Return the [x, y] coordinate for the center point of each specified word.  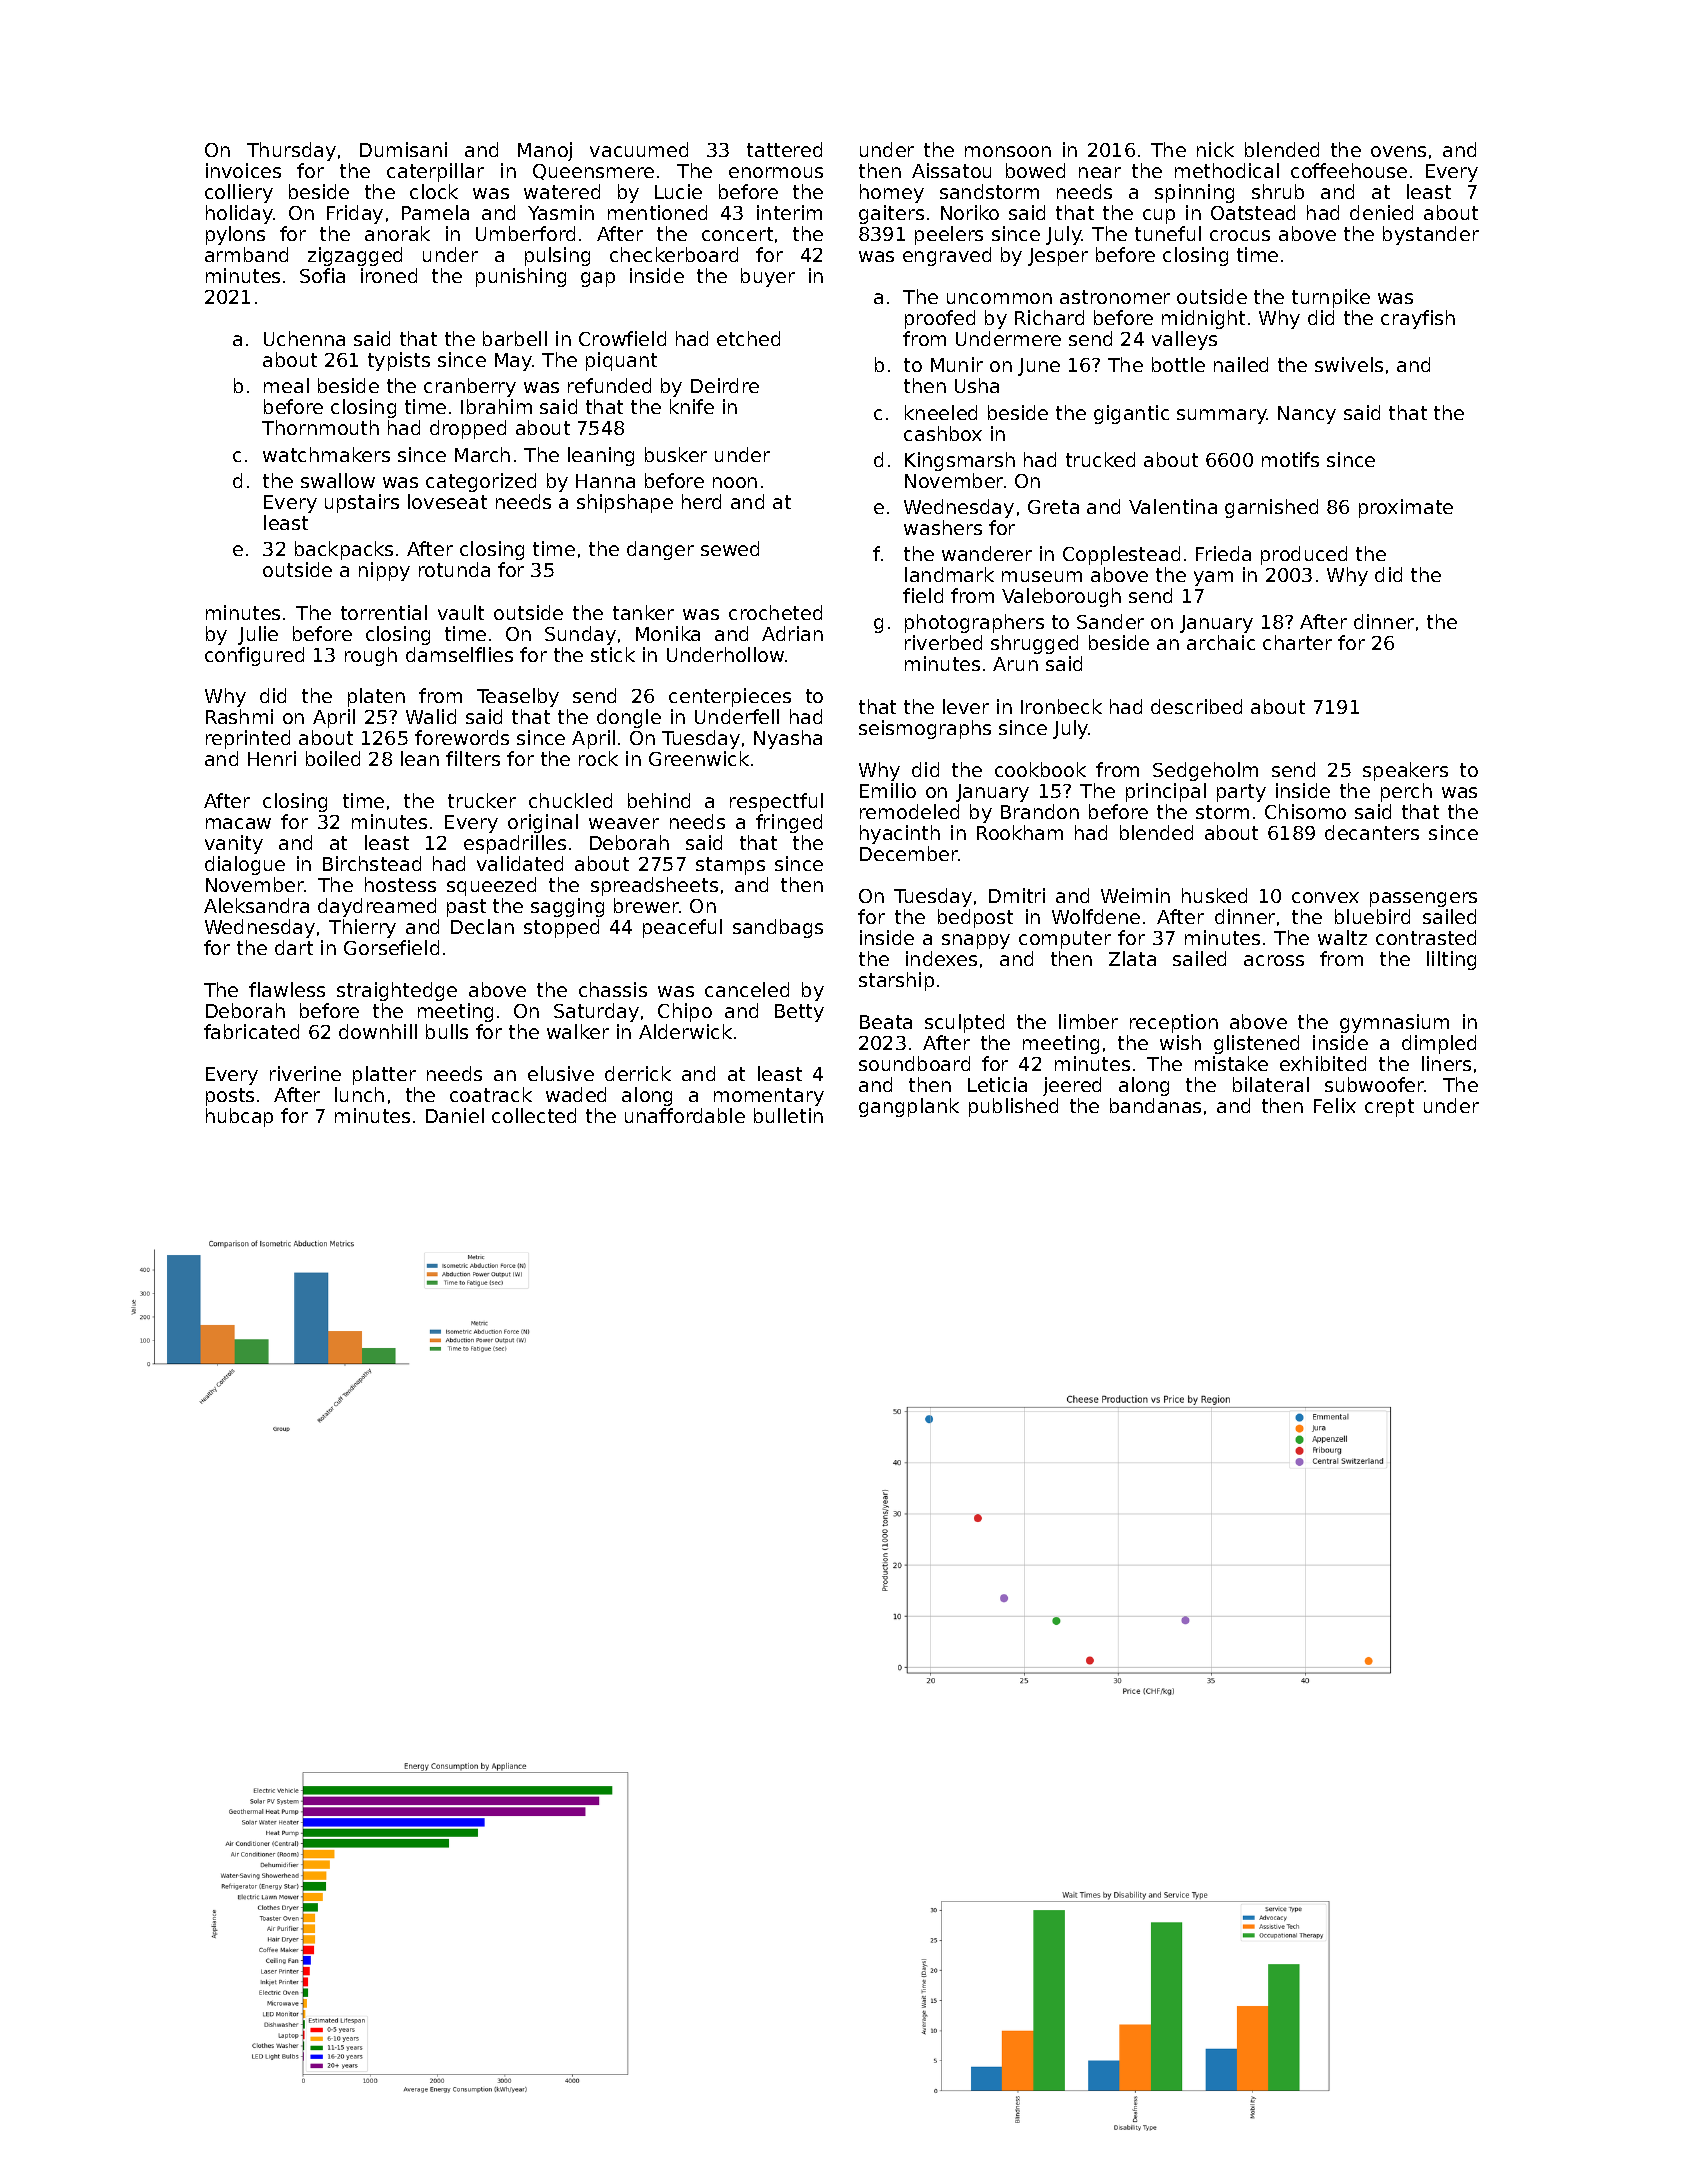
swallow [338, 480]
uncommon [999, 298]
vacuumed [639, 149]
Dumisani [403, 149]
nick [1215, 149]
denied [1381, 212]
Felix [1335, 1105]
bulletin [788, 1115]
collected [534, 1115]
